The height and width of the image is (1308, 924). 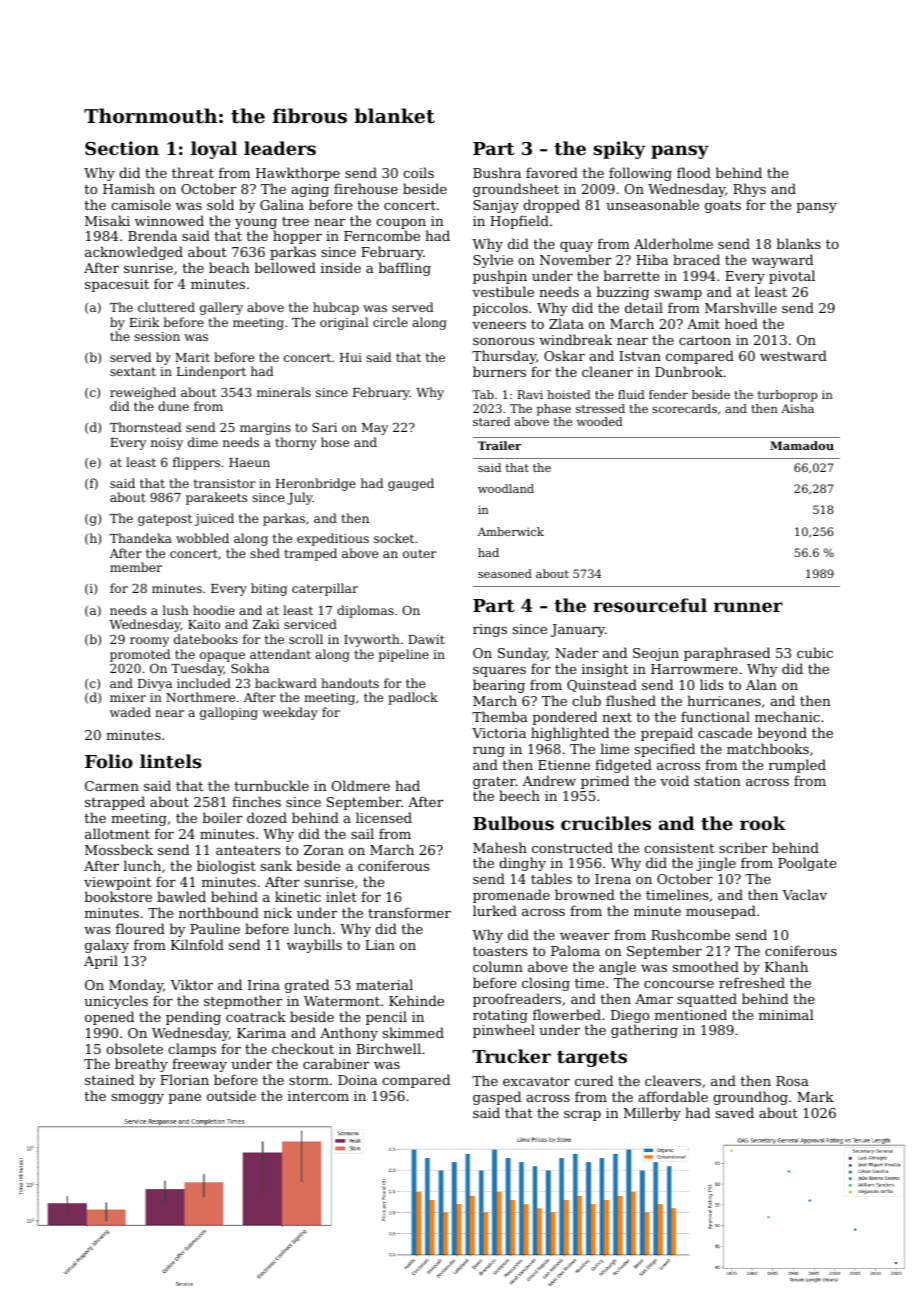 What do you see at coordinates (128, 697) in the image?
I see `mixer` at bounding box center [128, 697].
